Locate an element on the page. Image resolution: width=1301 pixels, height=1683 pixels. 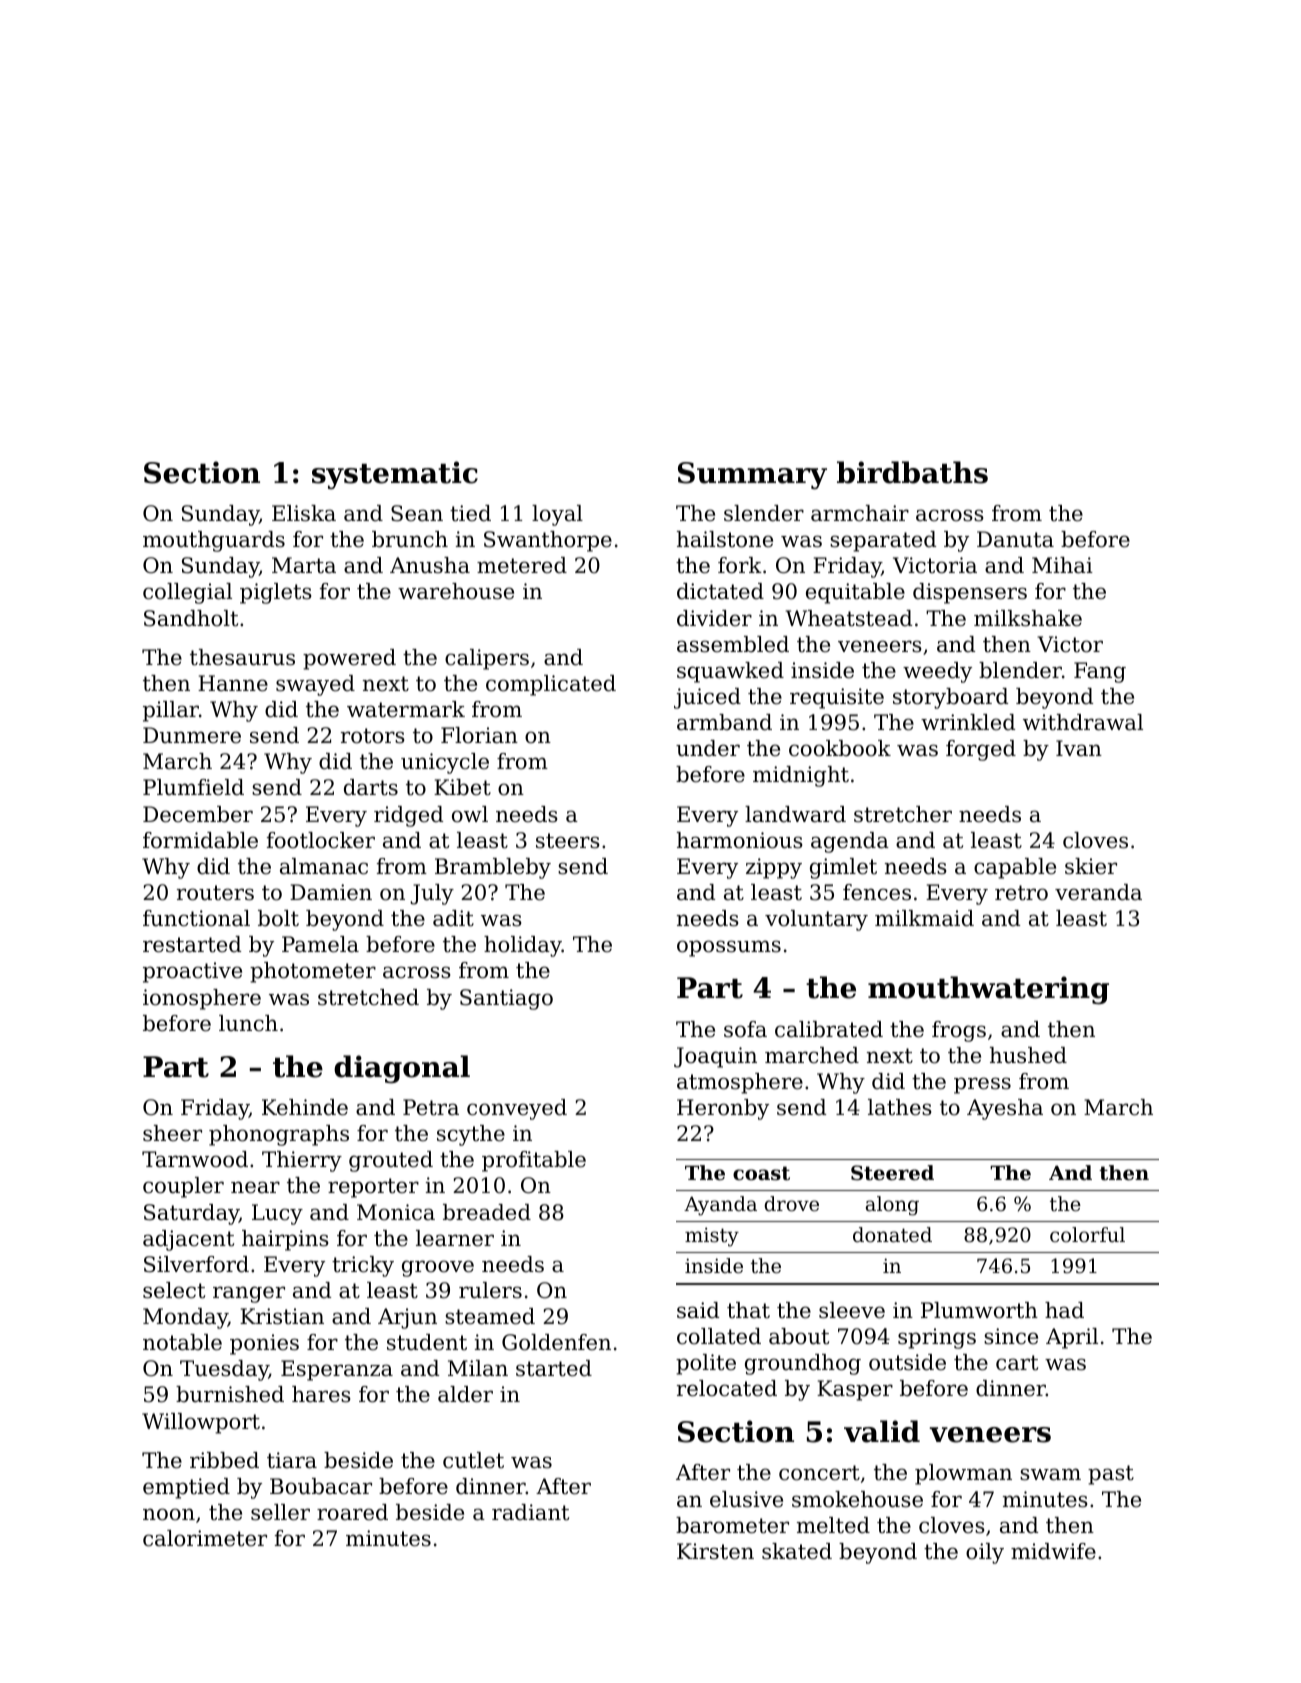
Heronby is located at coordinates (723, 1109).
